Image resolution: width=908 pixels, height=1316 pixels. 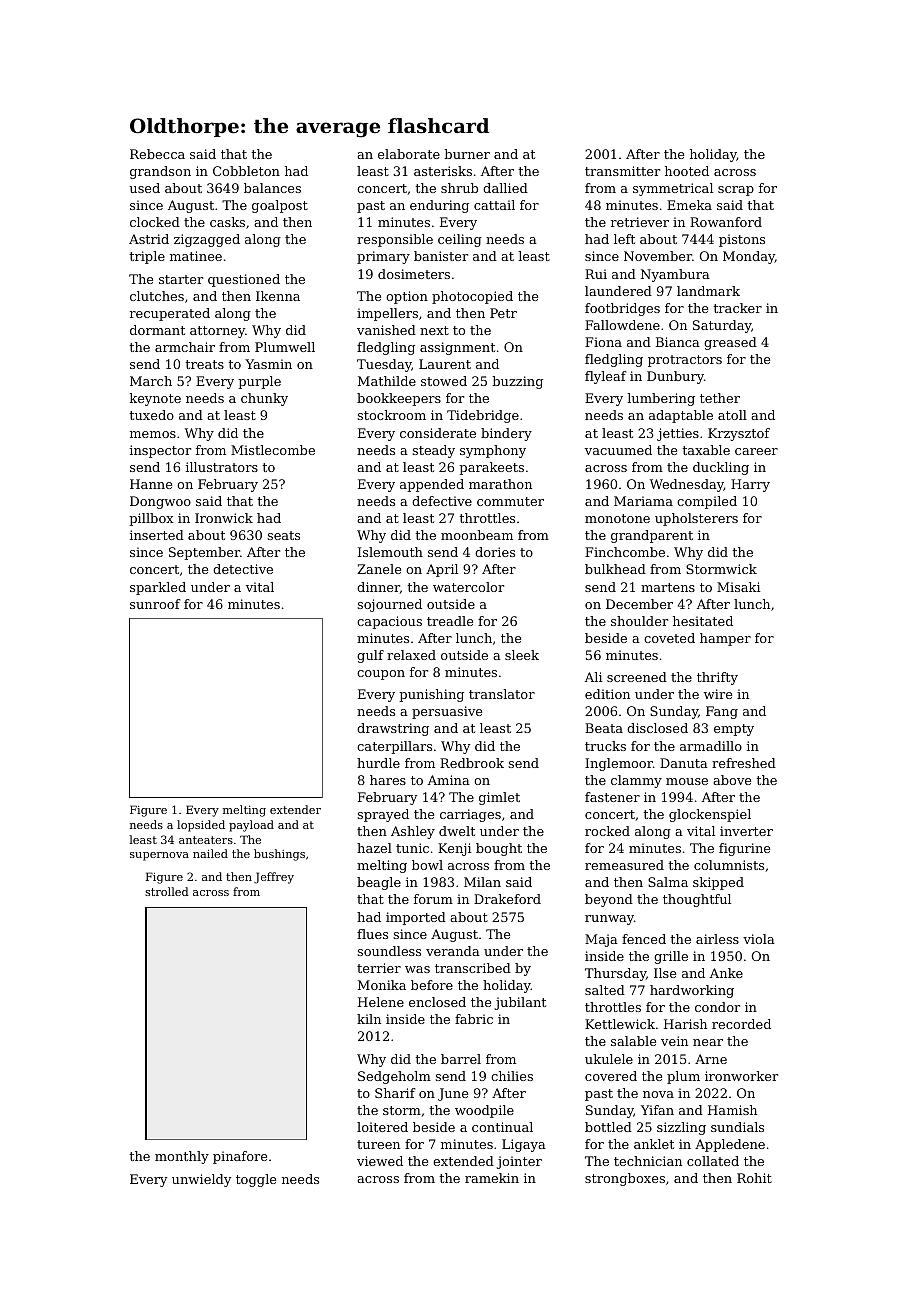 I want to click on cattail, so click(x=494, y=205).
